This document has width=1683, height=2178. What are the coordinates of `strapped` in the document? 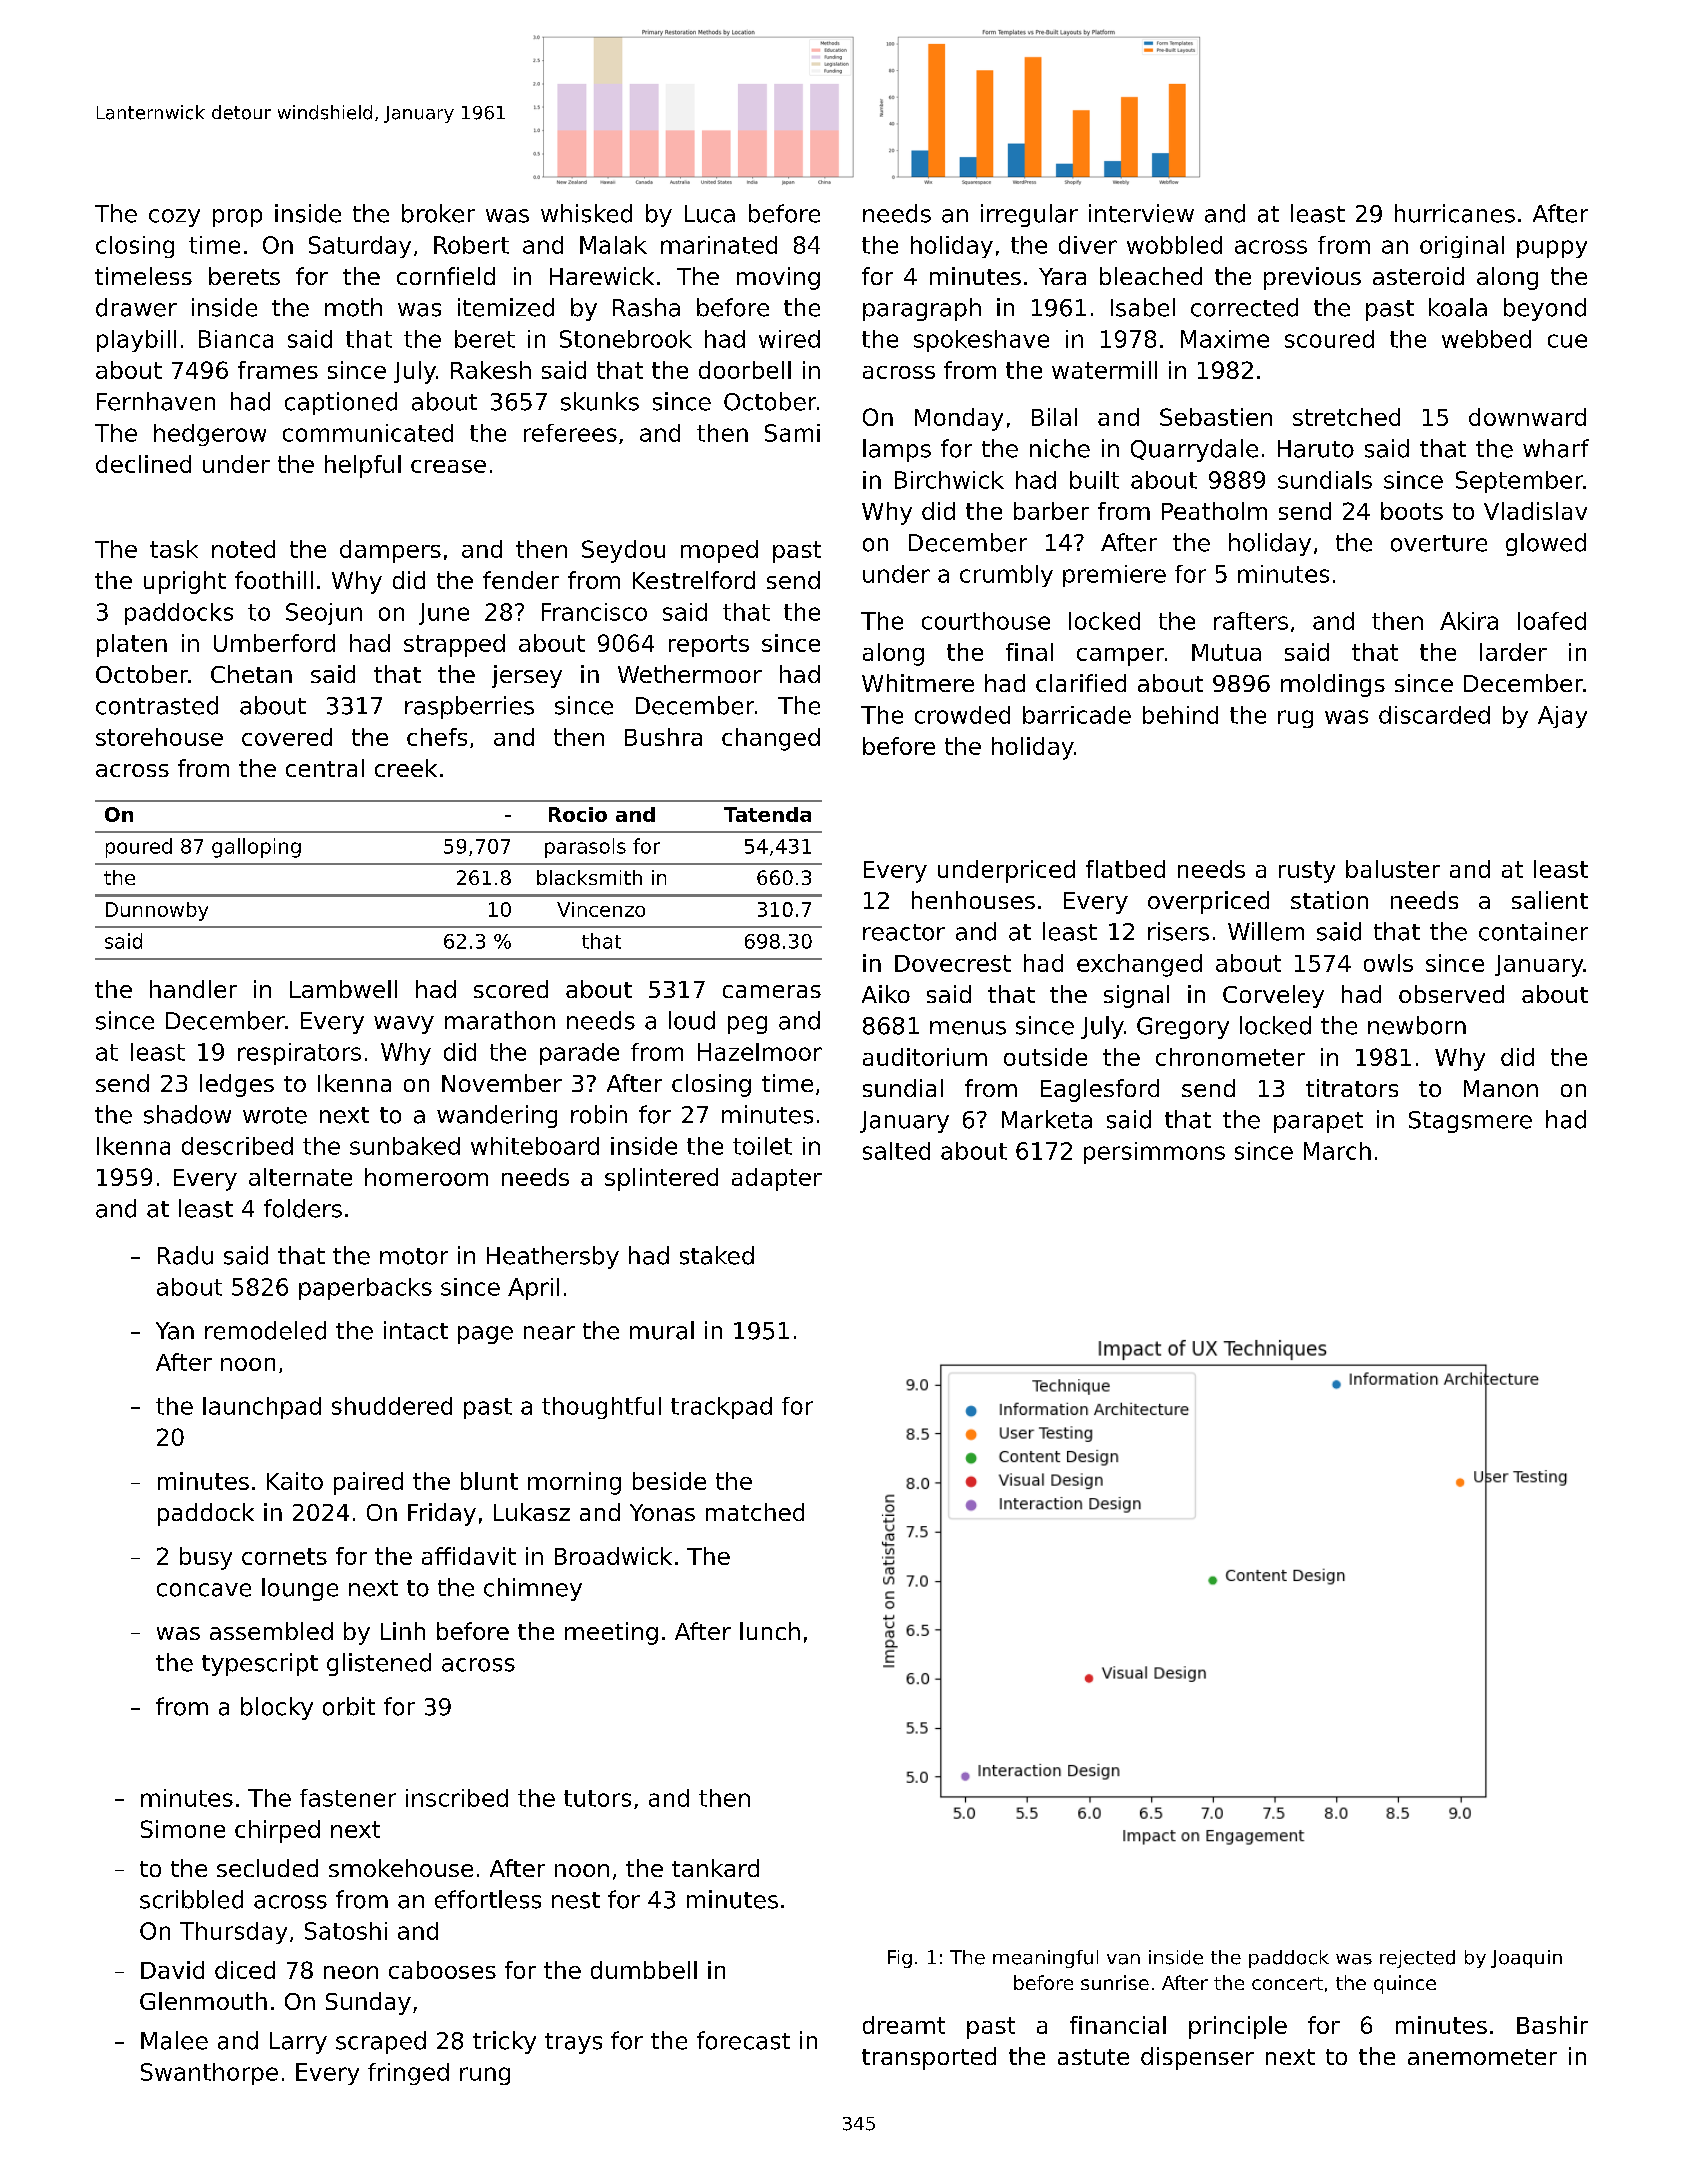 It's located at (454, 645).
